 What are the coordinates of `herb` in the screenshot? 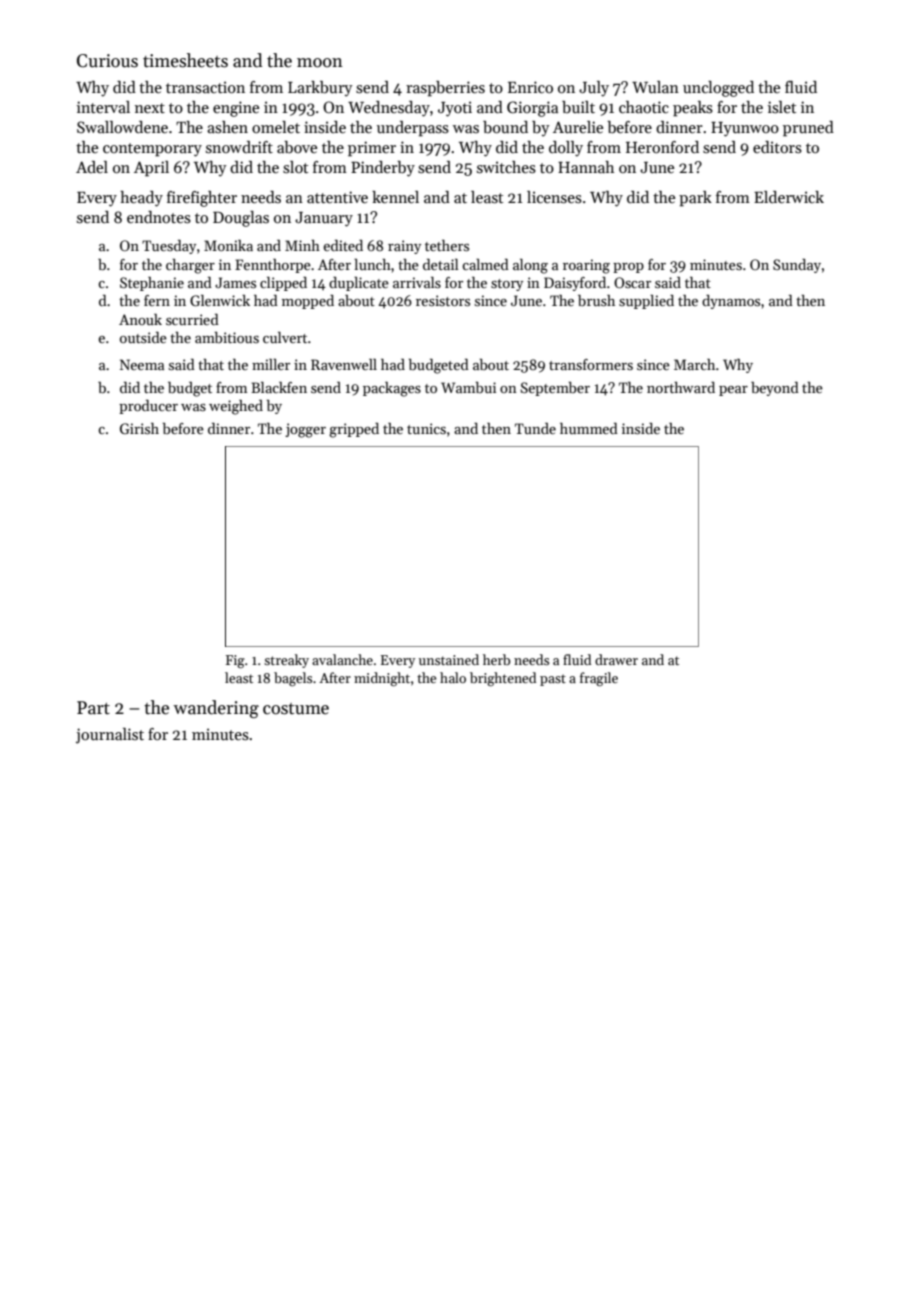 It's located at (496, 659).
